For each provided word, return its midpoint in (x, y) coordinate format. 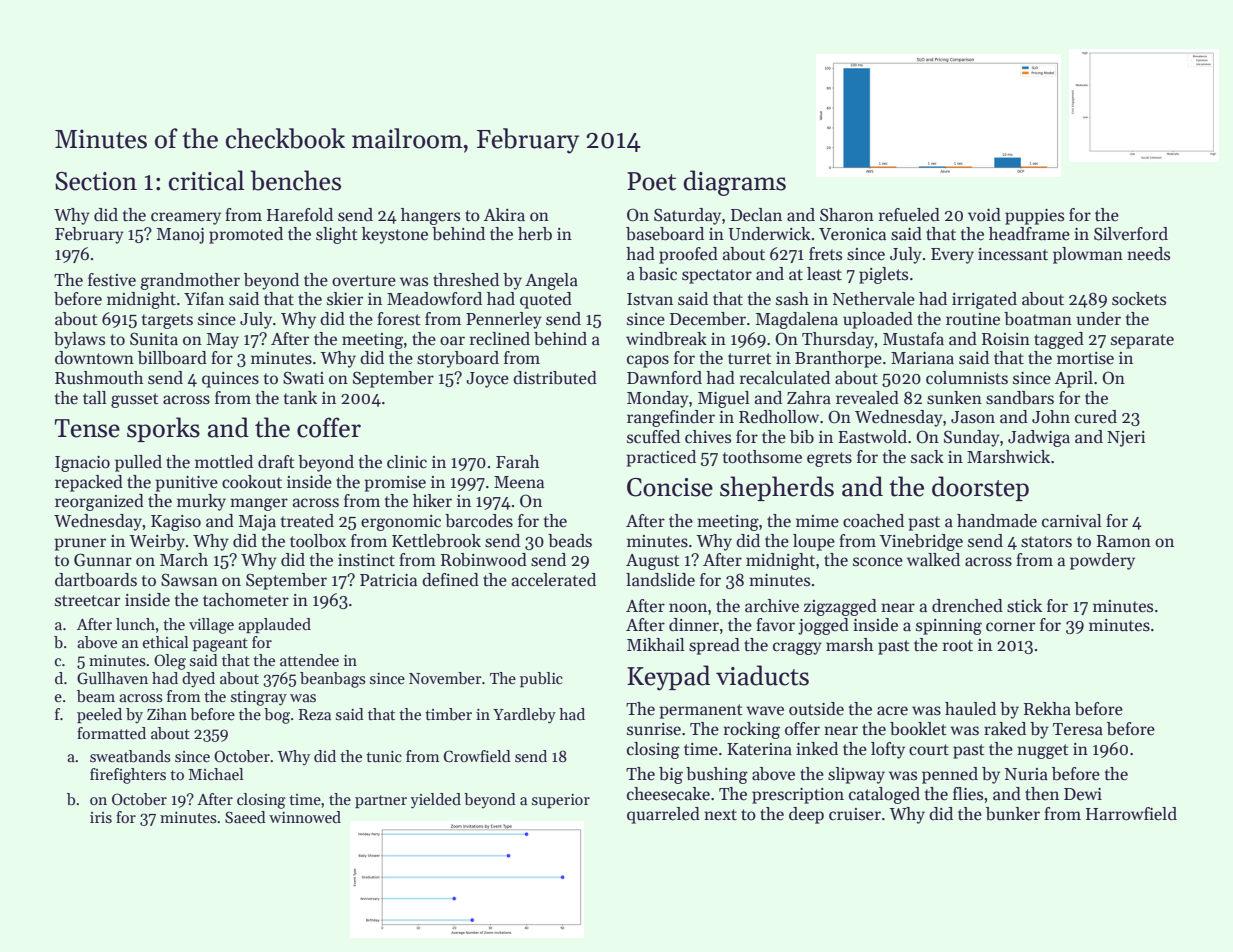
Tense (87, 428)
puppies (1034, 217)
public (541, 679)
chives (708, 437)
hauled (970, 709)
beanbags (333, 680)
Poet (651, 181)
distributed (555, 378)
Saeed (245, 817)
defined (450, 580)
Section (96, 181)
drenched (967, 606)
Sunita (154, 339)
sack (927, 457)
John (1051, 417)
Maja (257, 523)
